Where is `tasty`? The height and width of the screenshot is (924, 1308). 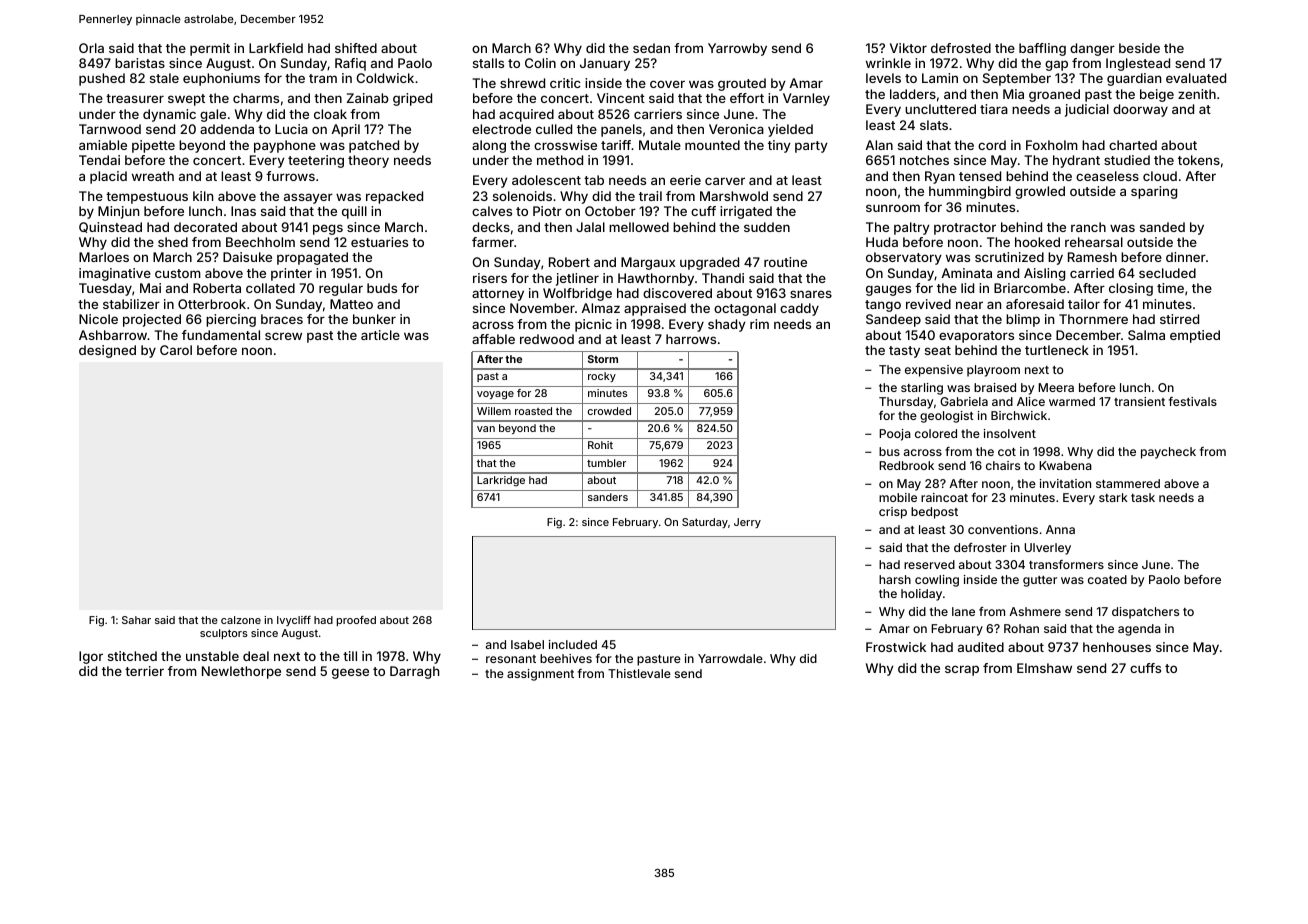 tasty is located at coordinates (904, 352).
